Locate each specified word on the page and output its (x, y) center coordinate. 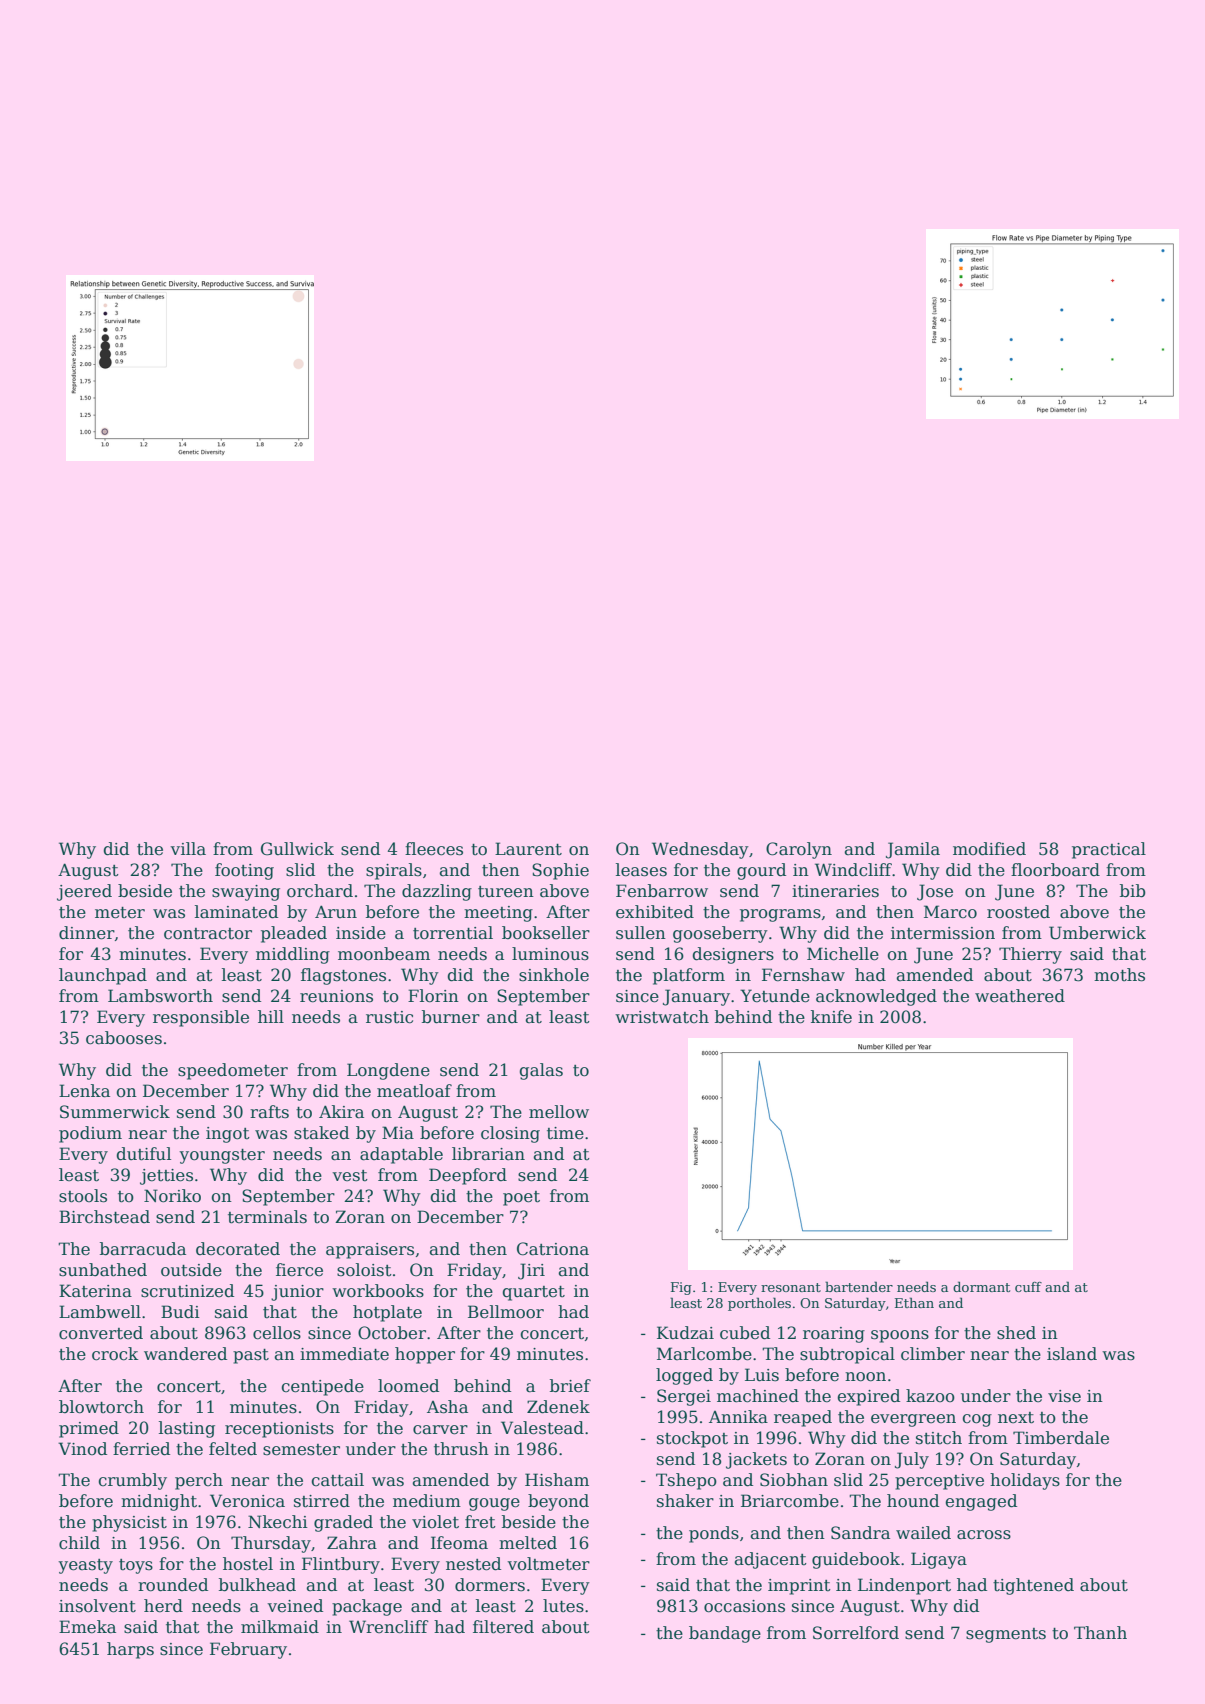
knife (831, 1017)
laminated (236, 912)
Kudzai (685, 1333)
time (565, 1133)
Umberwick (1097, 933)
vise (1064, 1396)
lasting (187, 1429)
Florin (433, 996)
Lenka (84, 1091)
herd (163, 1606)
